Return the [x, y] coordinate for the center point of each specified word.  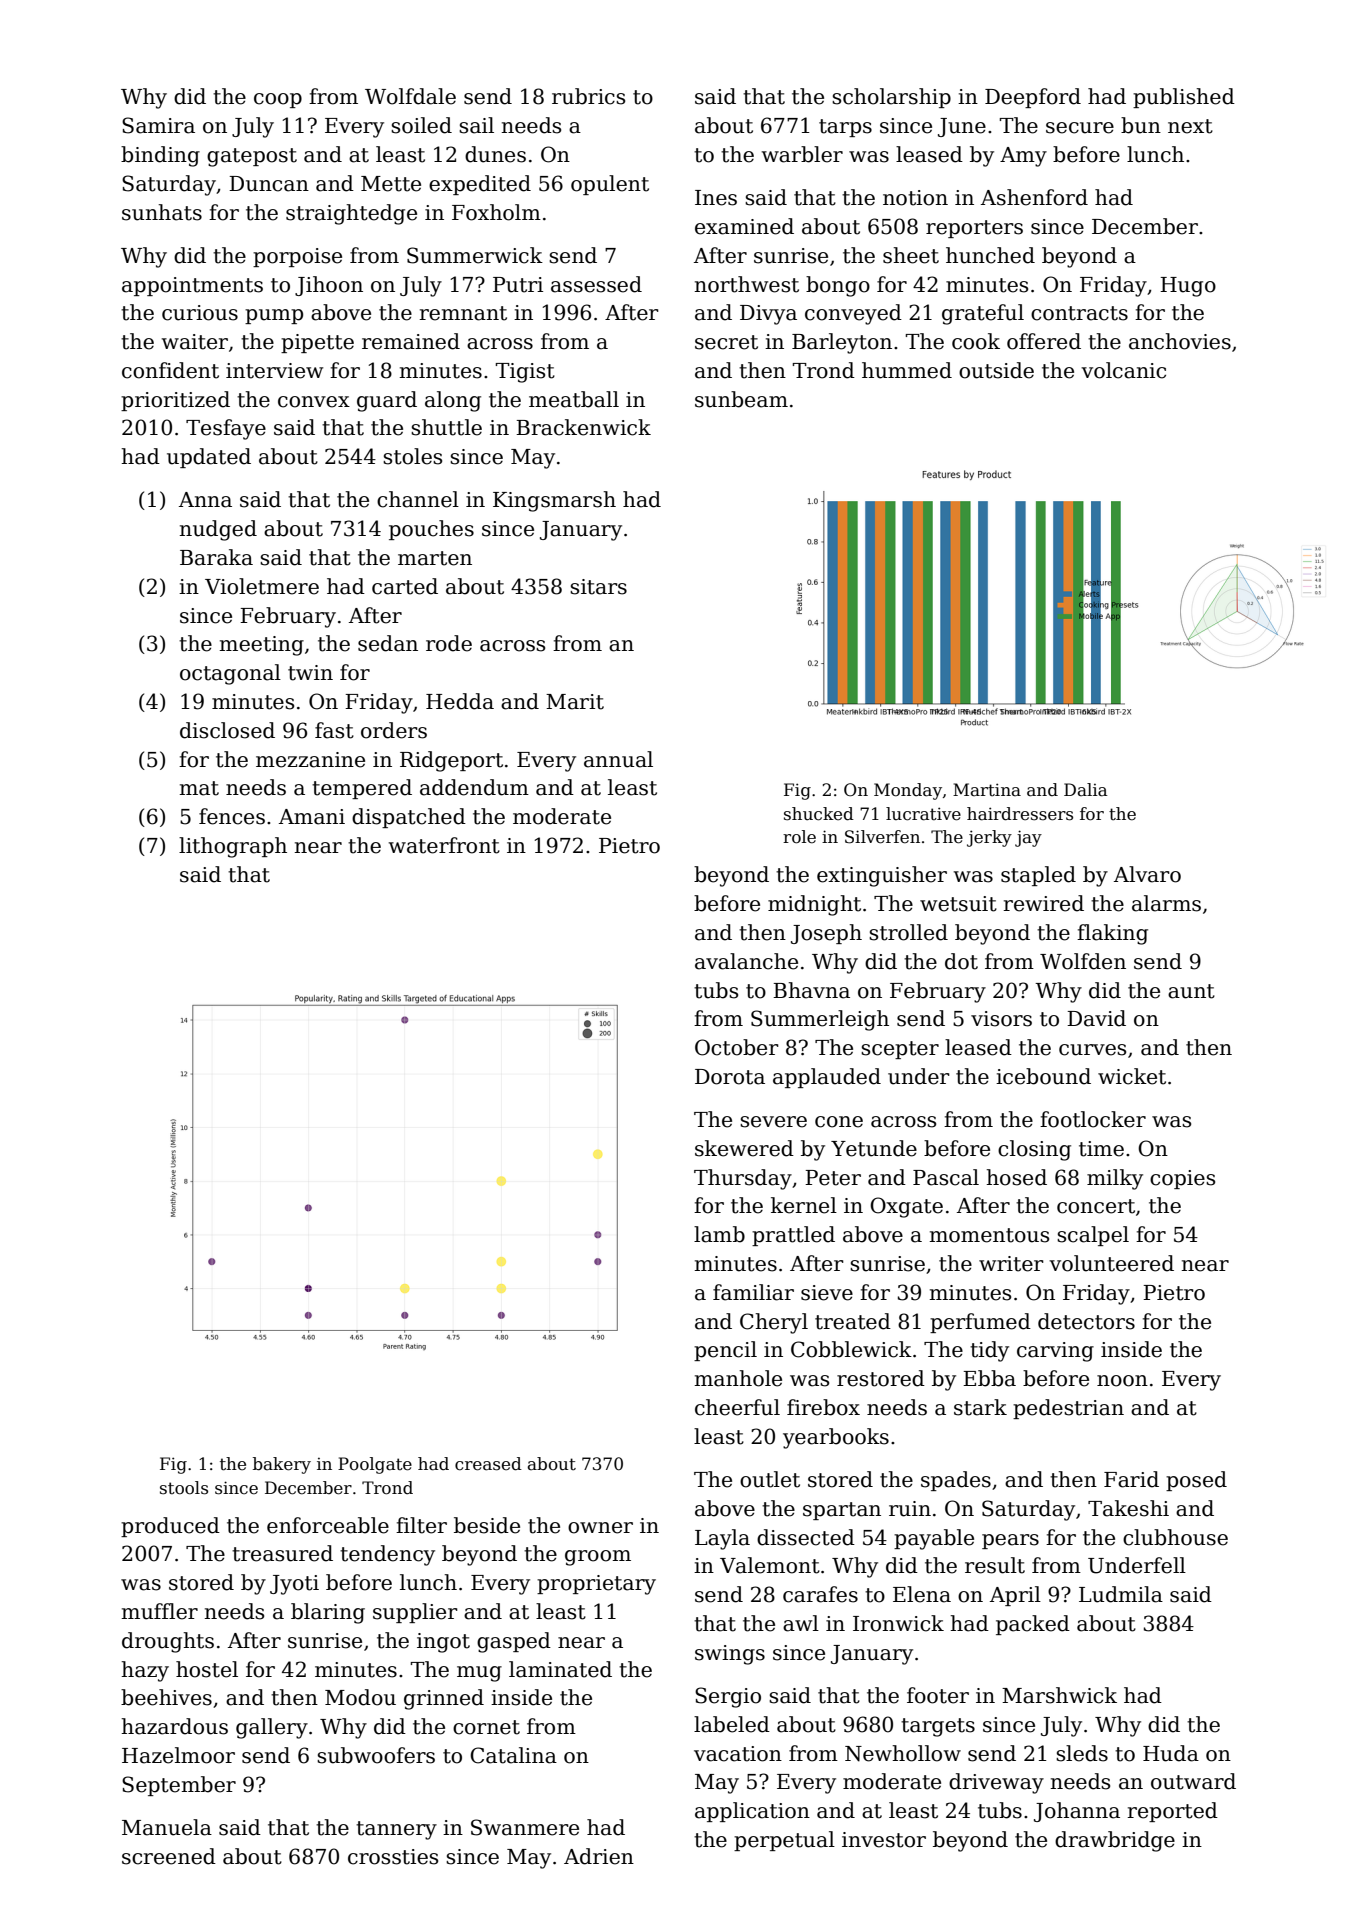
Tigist [525, 373]
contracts [1079, 313]
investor [884, 1840]
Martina [987, 790]
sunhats [162, 212]
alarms [1166, 903]
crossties [393, 1857]
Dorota [730, 1077]
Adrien [599, 1856]
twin [310, 673]
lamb [719, 1234]
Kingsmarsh [554, 501]
